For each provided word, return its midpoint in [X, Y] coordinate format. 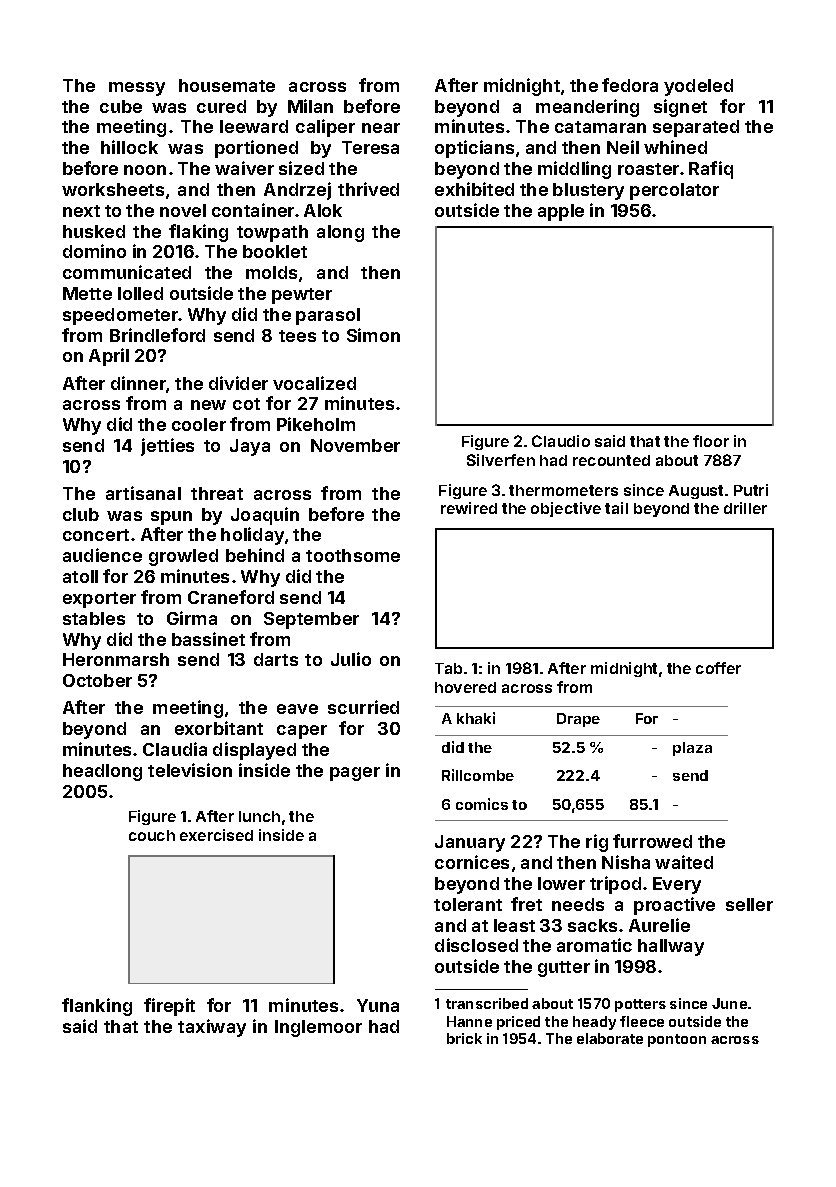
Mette [87, 293]
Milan [310, 106]
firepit [169, 1007]
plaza [692, 749]
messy [137, 89]
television [190, 770]
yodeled [698, 87]
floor [711, 441]
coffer [718, 668]
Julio [351, 659]
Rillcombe [478, 775]
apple [561, 212]
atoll [80, 576]
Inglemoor [318, 1028]
